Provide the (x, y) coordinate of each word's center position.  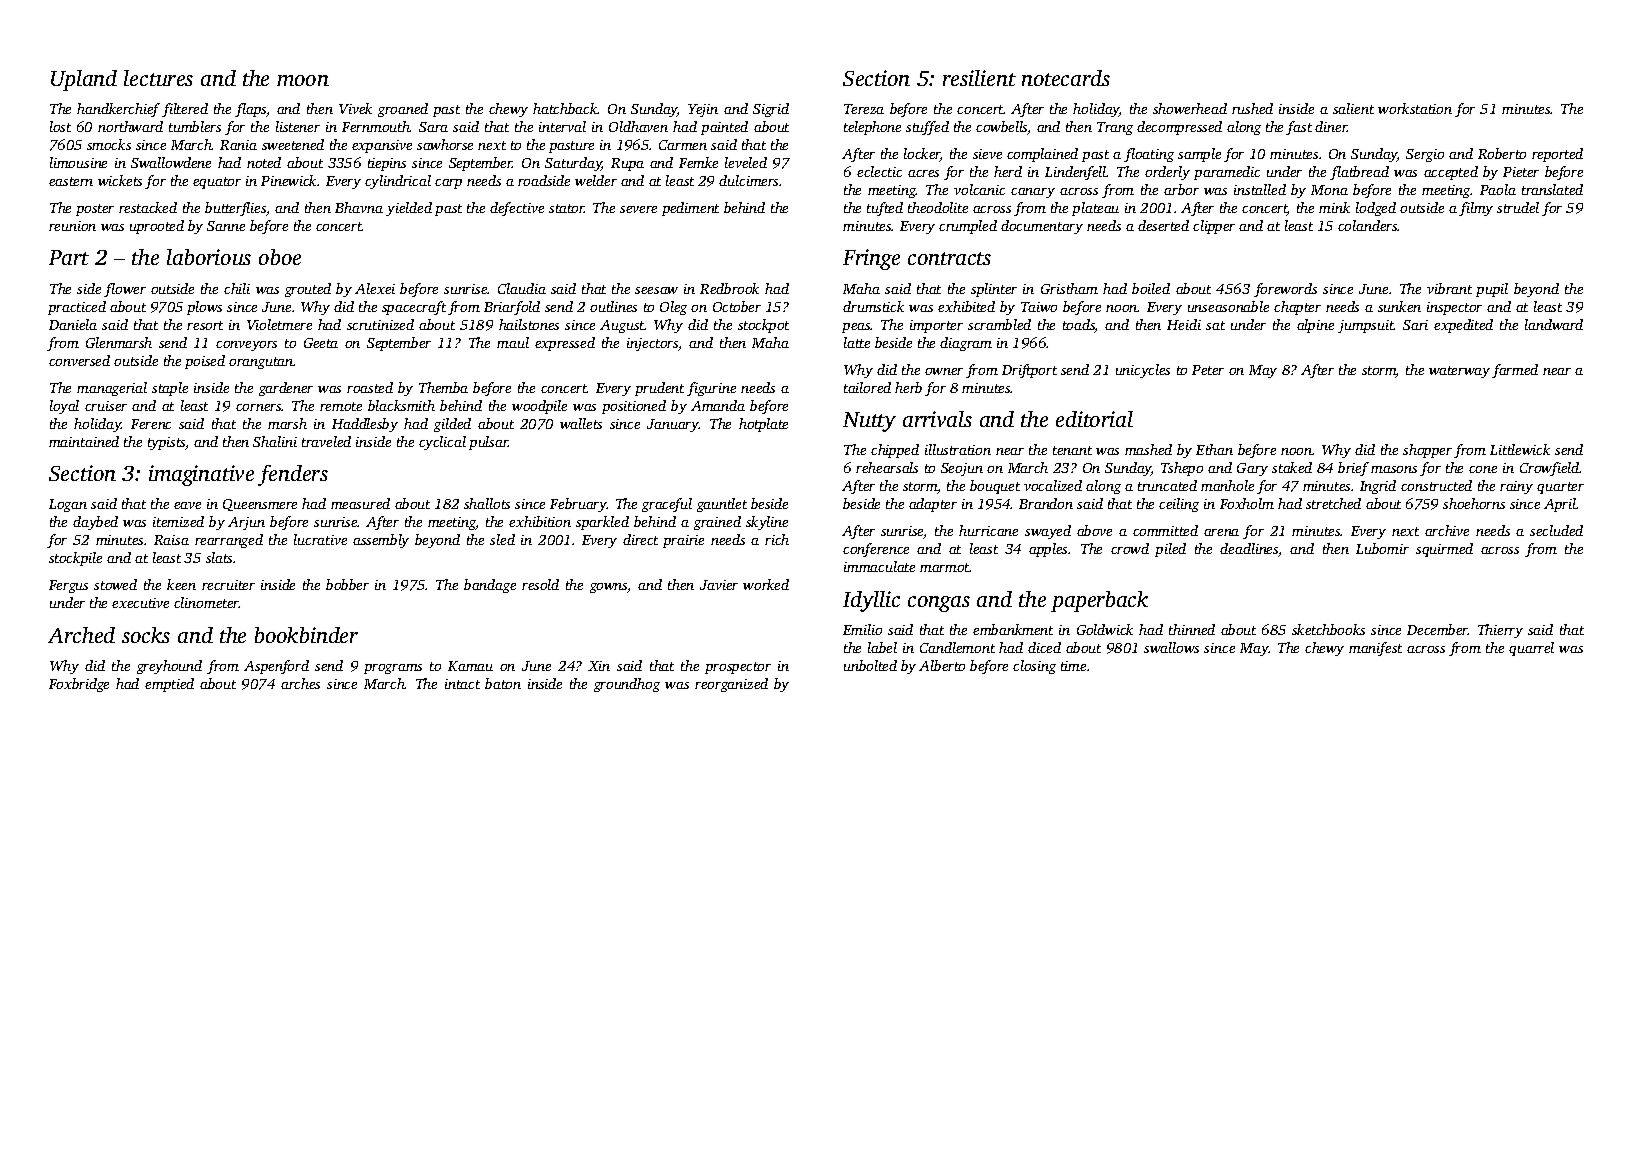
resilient (979, 78)
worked (766, 584)
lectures (158, 78)
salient (1353, 108)
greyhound (169, 667)
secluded (1556, 530)
